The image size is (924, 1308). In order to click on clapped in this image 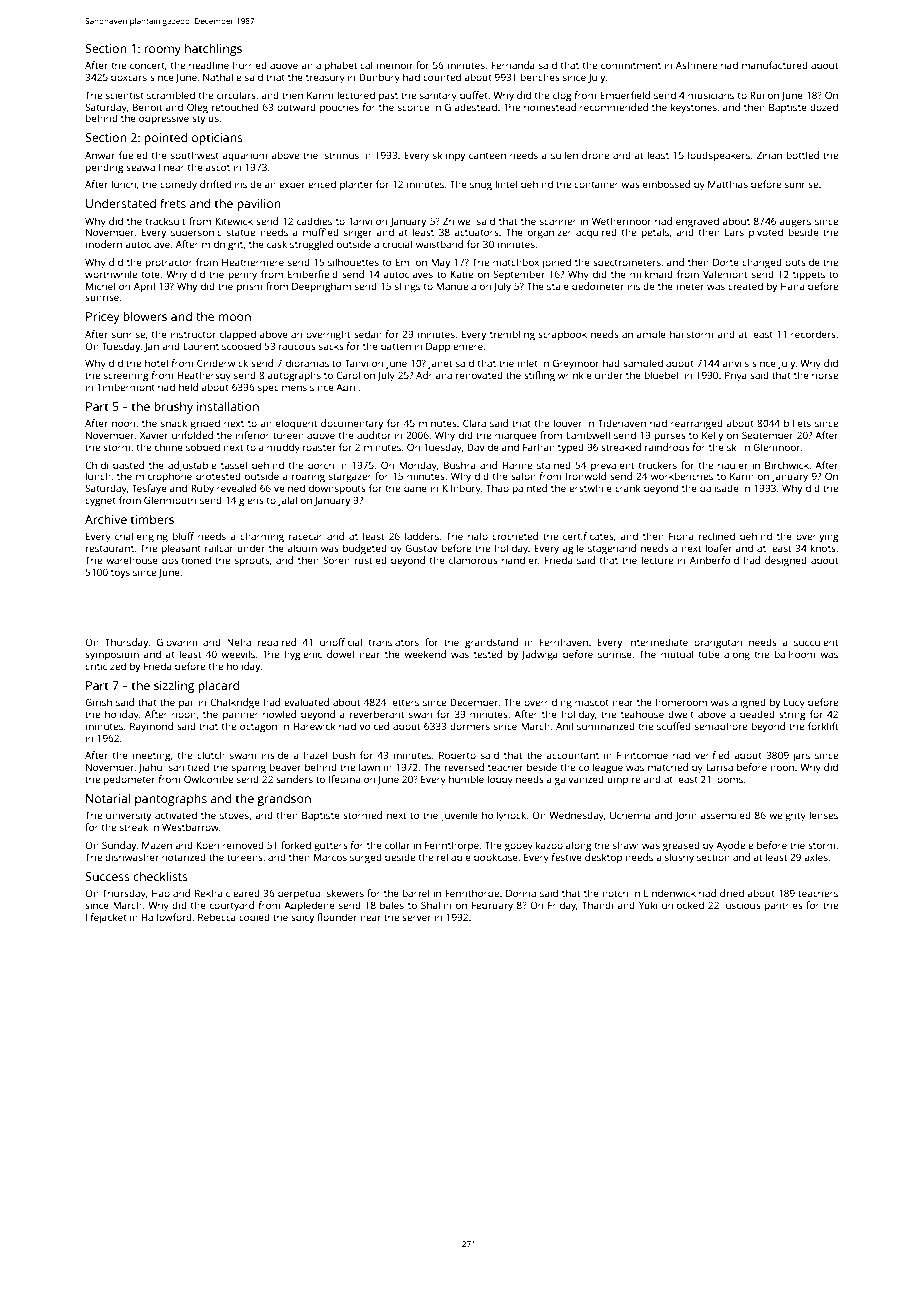, I will do `click(238, 335)`.
